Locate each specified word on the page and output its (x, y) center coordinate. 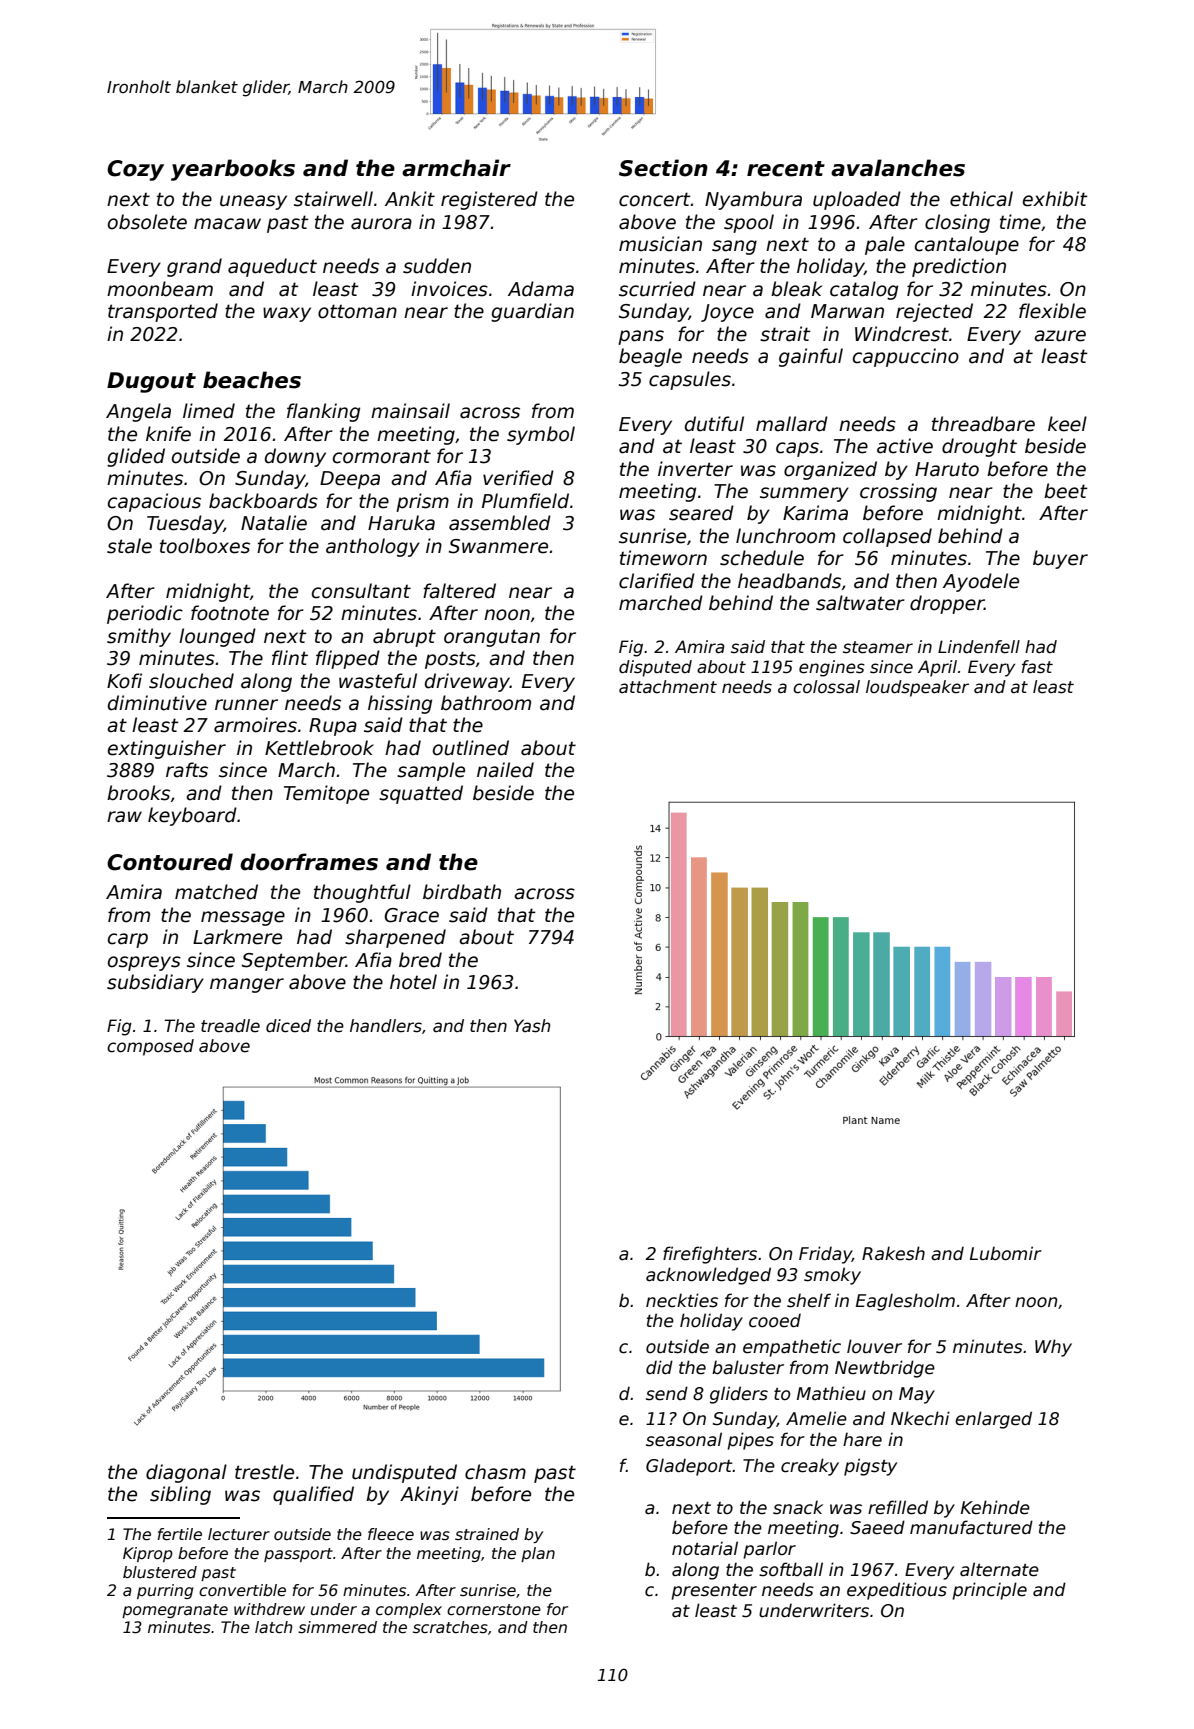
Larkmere (237, 937)
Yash (532, 1026)
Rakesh (893, 1253)
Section (663, 168)
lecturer (239, 1534)
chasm (495, 1472)
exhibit (1055, 199)
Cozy (135, 170)
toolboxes (205, 546)
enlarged (993, 1420)
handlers (386, 1026)
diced (288, 1026)
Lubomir (1006, 1253)
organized (830, 470)
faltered (459, 591)
